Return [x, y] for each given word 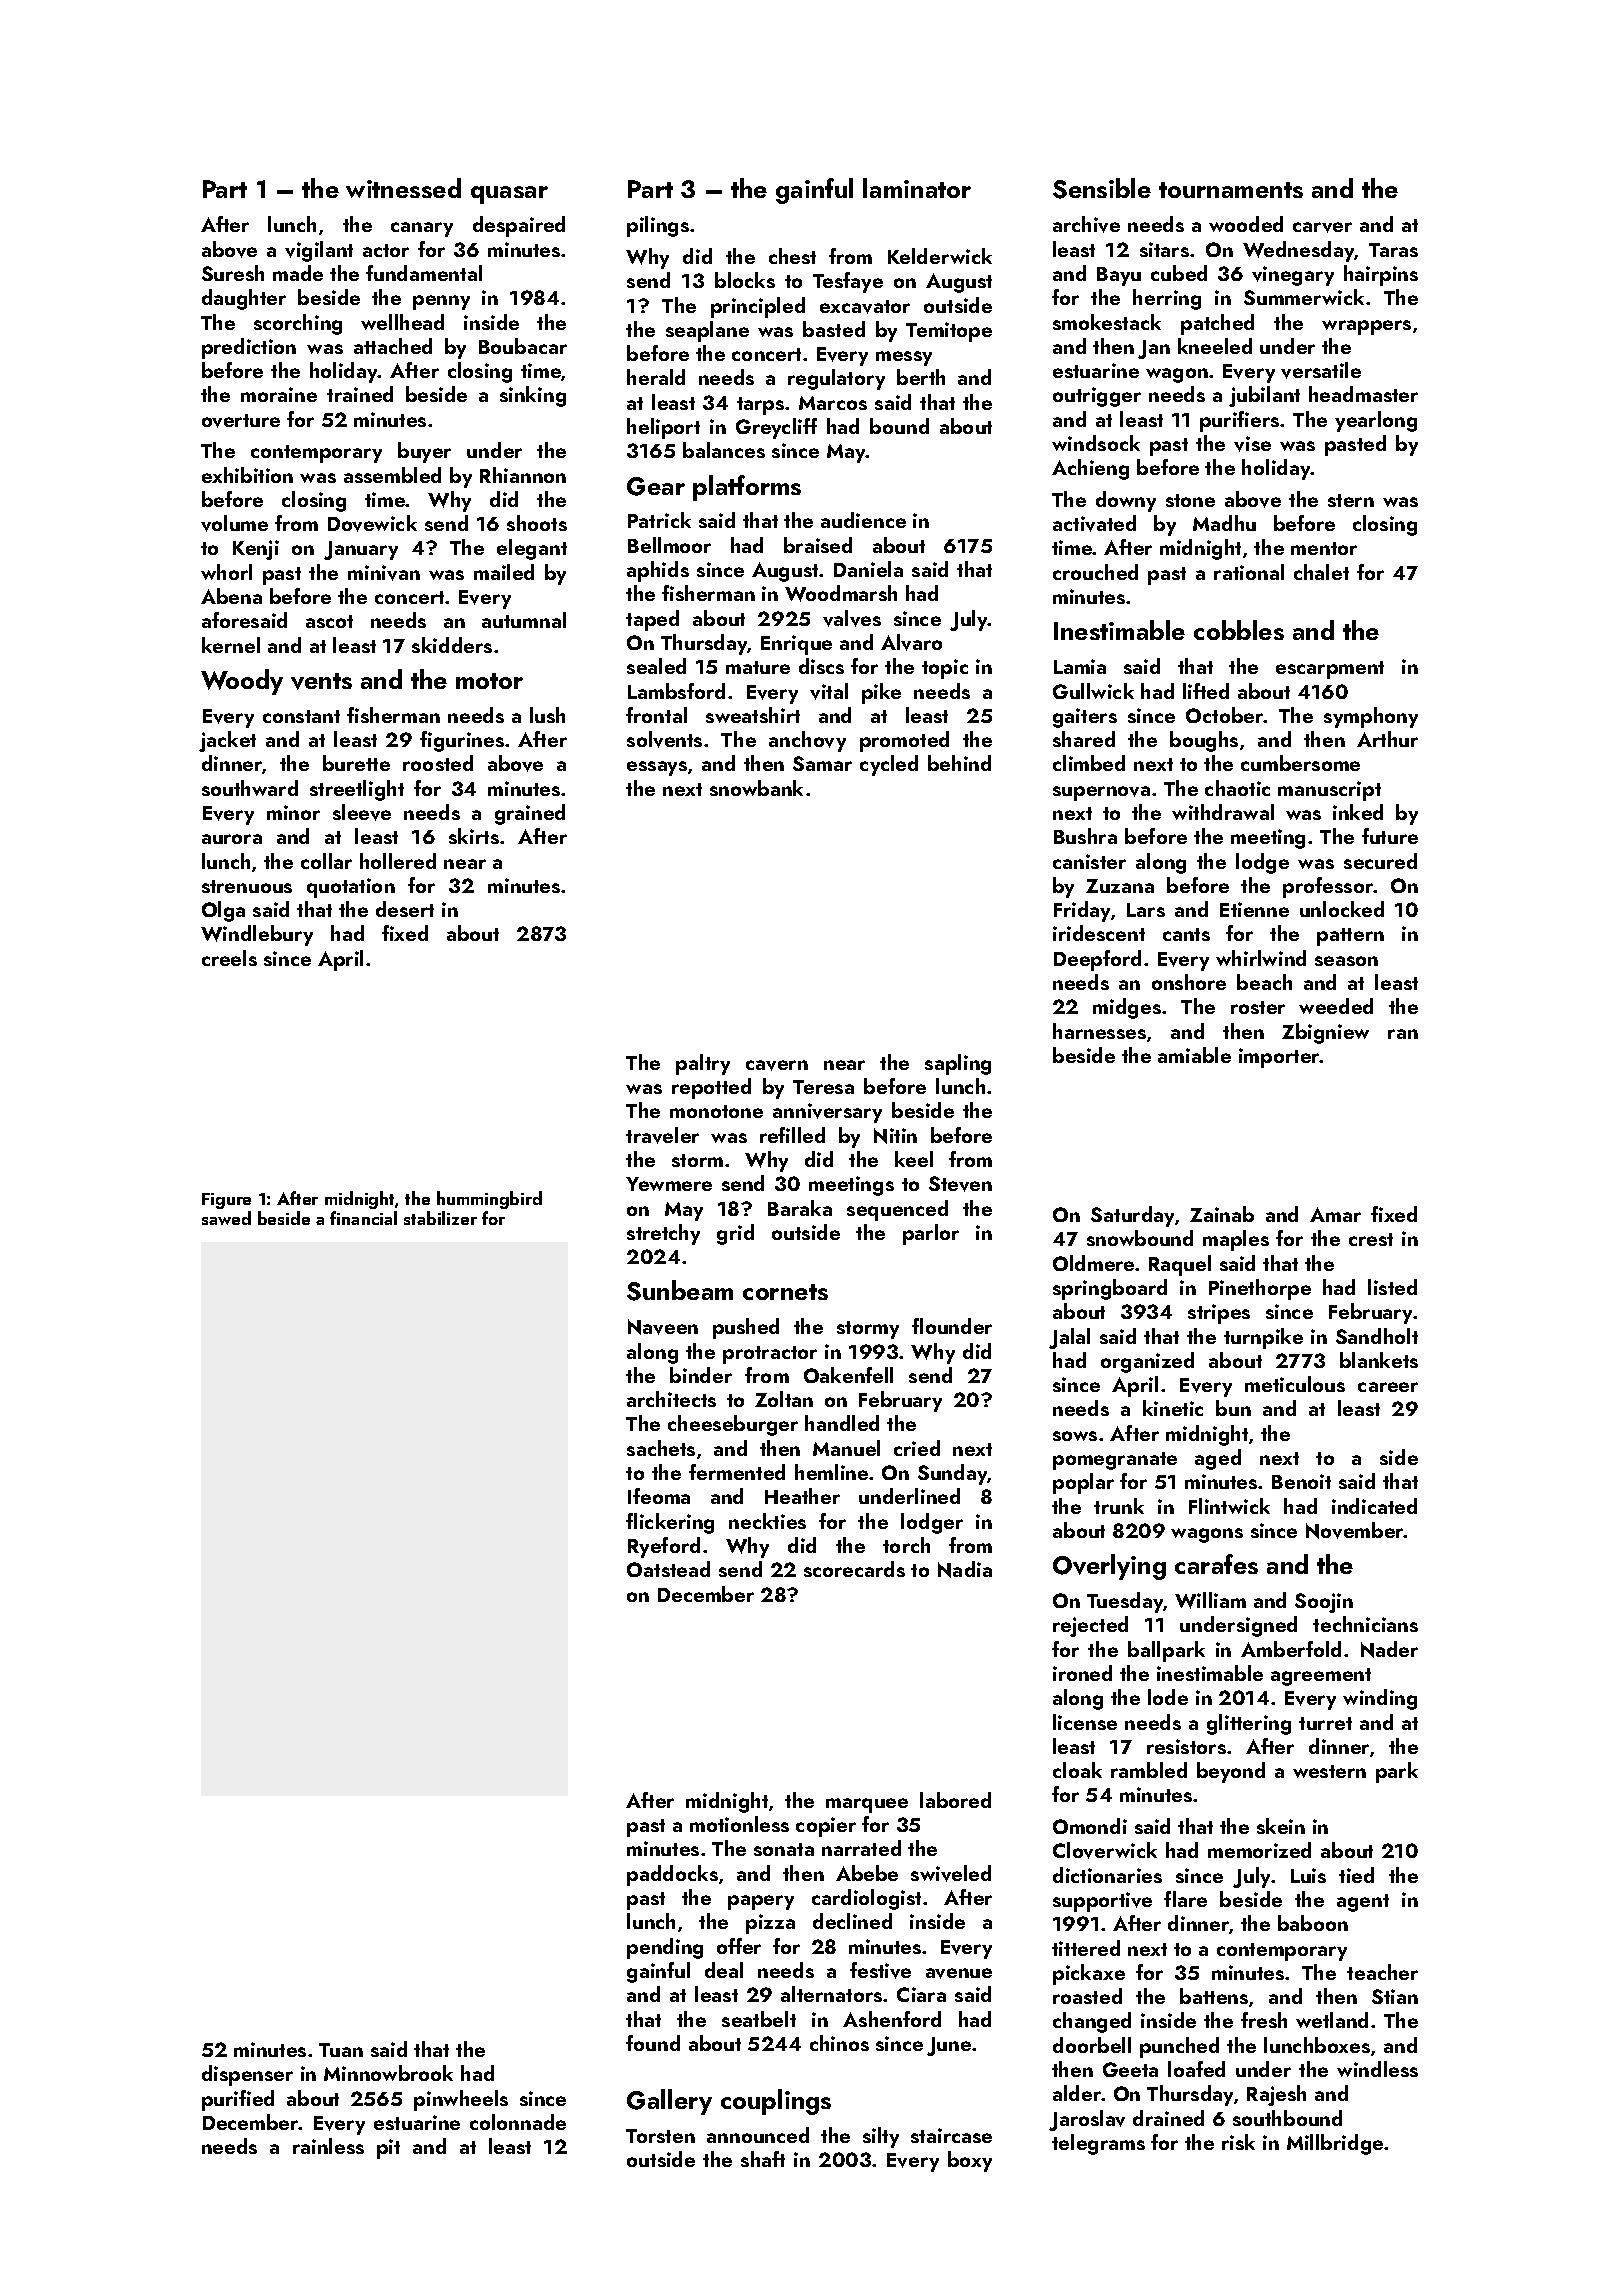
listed [1392, 1287]
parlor [931, 1234]
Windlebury [257, 935]
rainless [328, 2146]
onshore [1189, 982]
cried [917, 1448]
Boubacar [523, 346]
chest [792, 256]
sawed [226, 1218]
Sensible [1102, 188]
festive [880, 1970]
